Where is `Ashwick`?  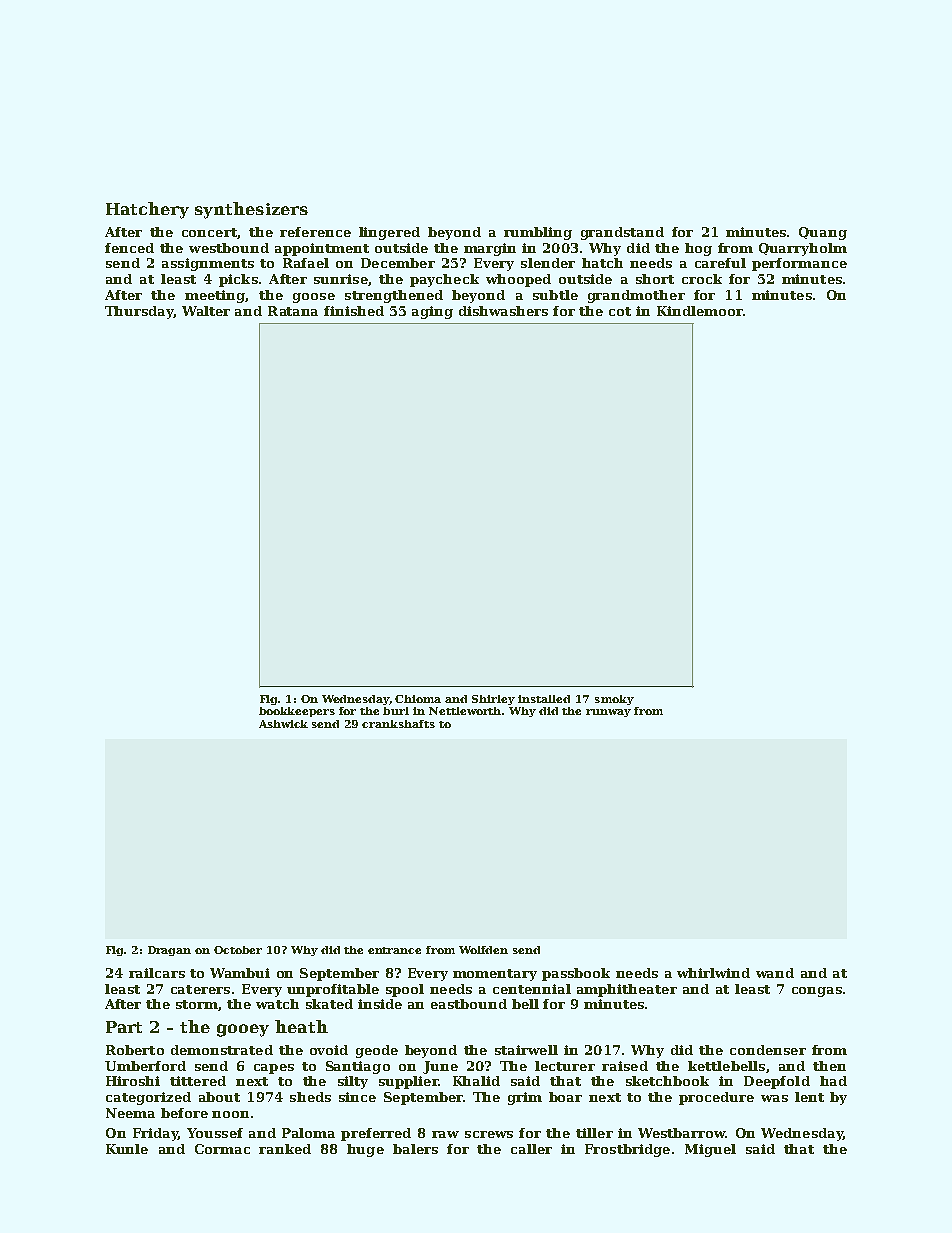 Ashwick is located at coordinates (283, 724).
